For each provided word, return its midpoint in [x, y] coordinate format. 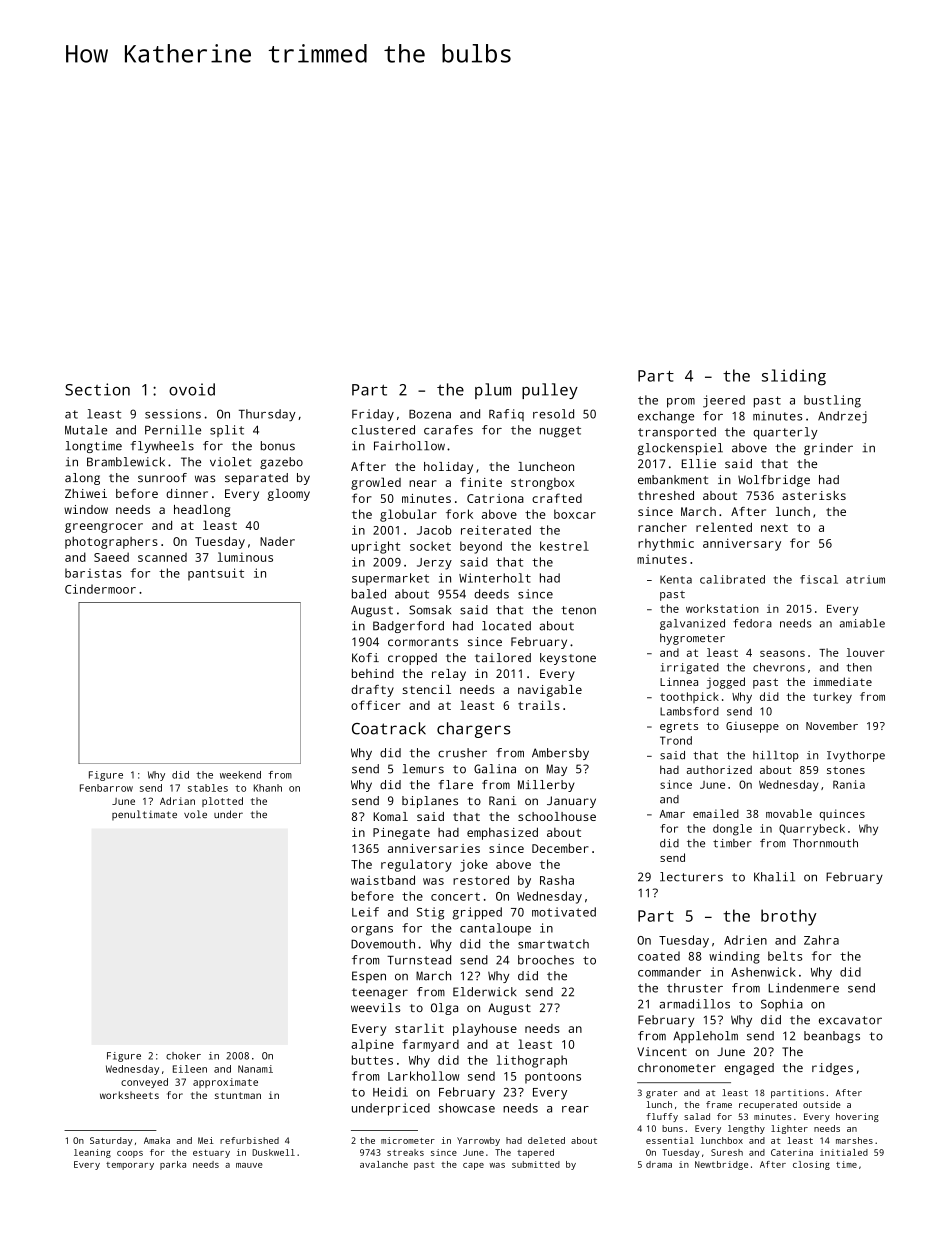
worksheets [129, 1095]
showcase [467, 1108]
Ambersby [560, 754]
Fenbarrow [106, 788]
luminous [245, 557]
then [859, 667]
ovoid [192, 389]
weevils [376, 1007]
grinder [828, 449]
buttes [372, 1060]
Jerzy [434, 564]
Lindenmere [803, 988]
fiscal [819, 579]
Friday [373, 415]
